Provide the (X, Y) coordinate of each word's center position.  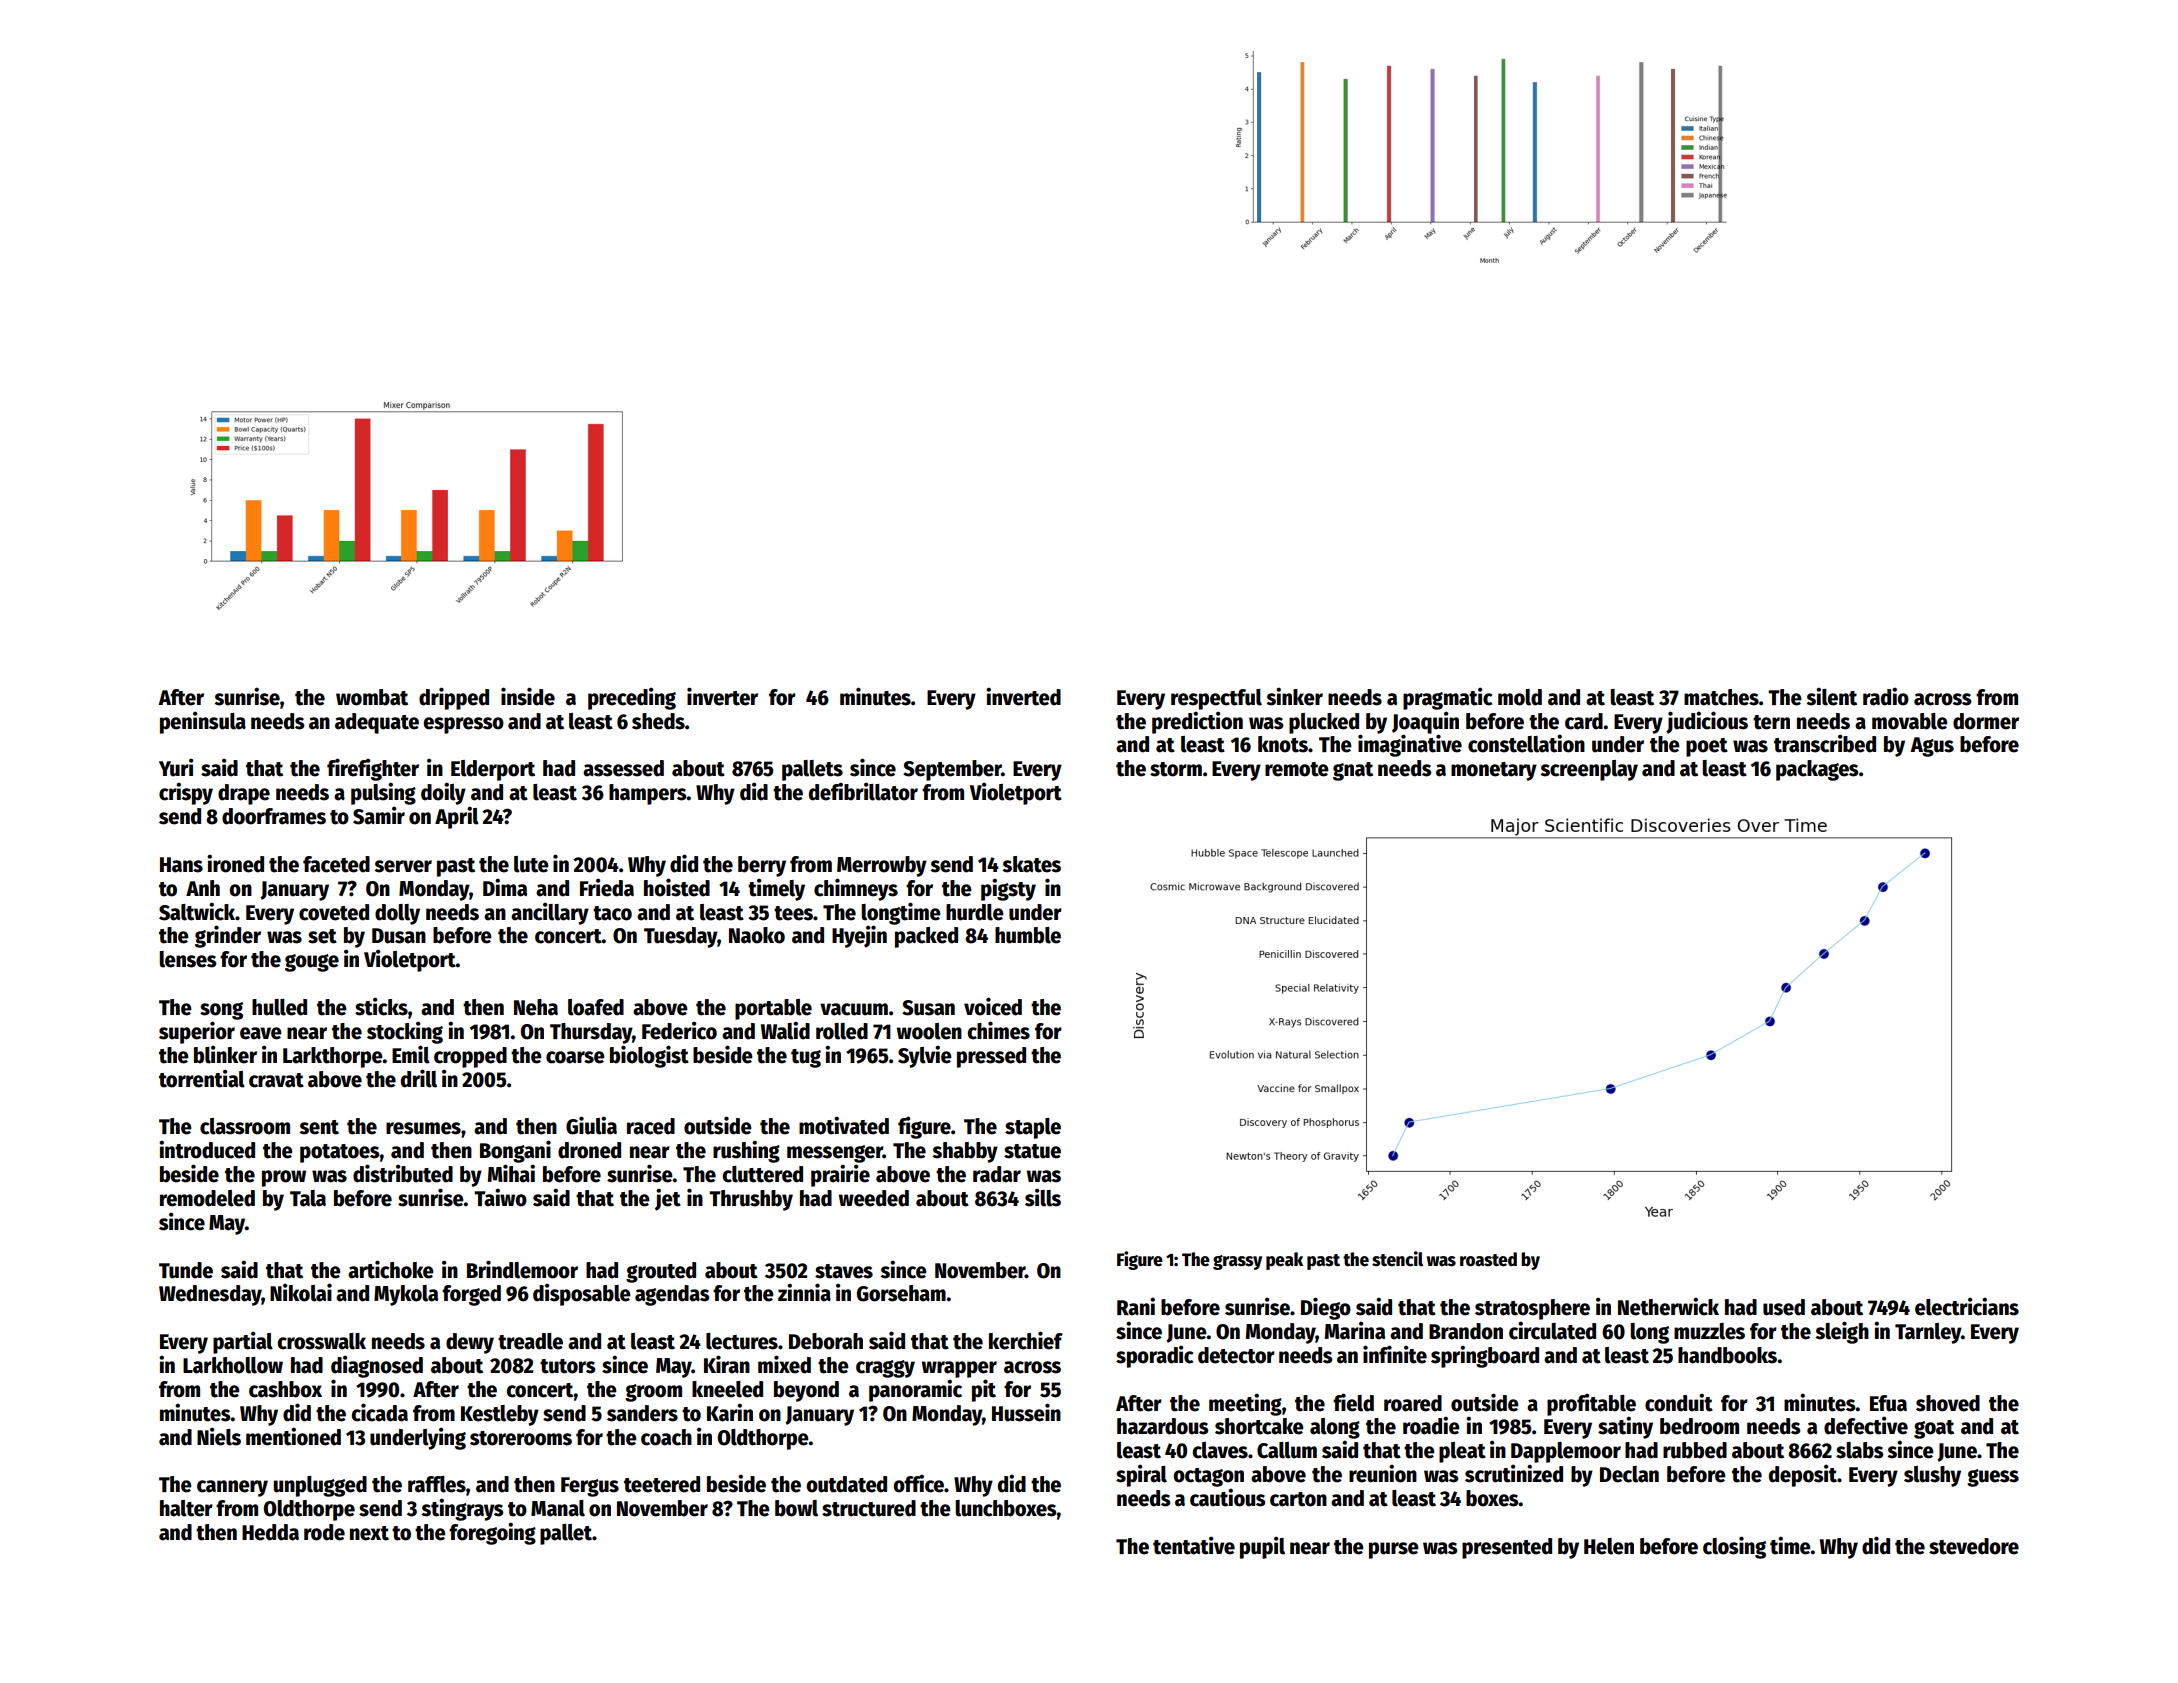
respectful (1216, 699)
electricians (1967, 1306)
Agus (1932, 747)
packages (1817, 770)
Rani (1136, 1306)
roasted (1488, 1259)
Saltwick (197, 911)
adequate (377, 723)
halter (186, 1508)
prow (284, 1178)
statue (1032, 1151)
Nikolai (301, 1292)
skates (1031, 864)
